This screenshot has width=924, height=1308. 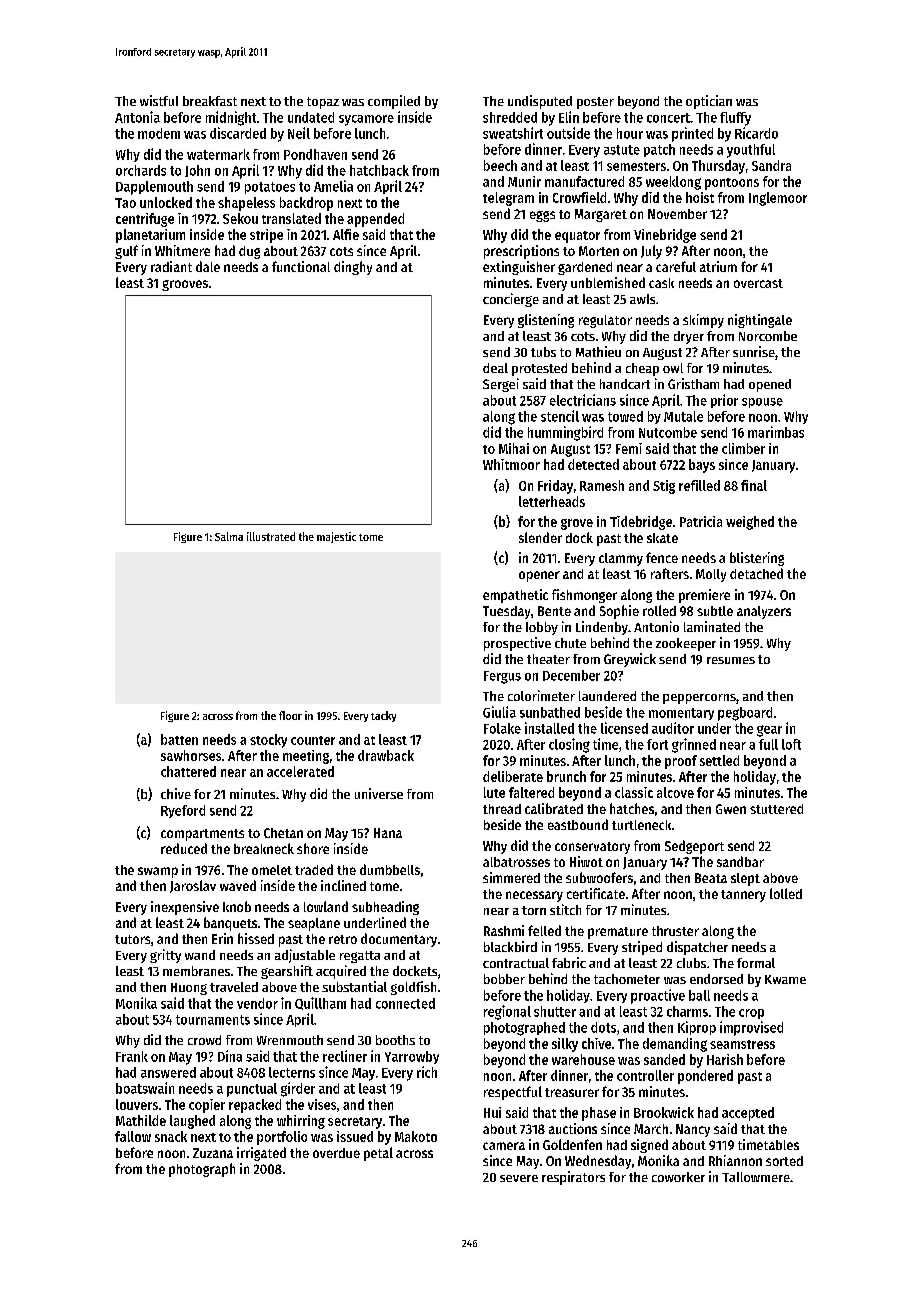 What do you see at coordinates (629, 448) in the screenshot?
I see `Femi` at bounding box center [629, 448].
